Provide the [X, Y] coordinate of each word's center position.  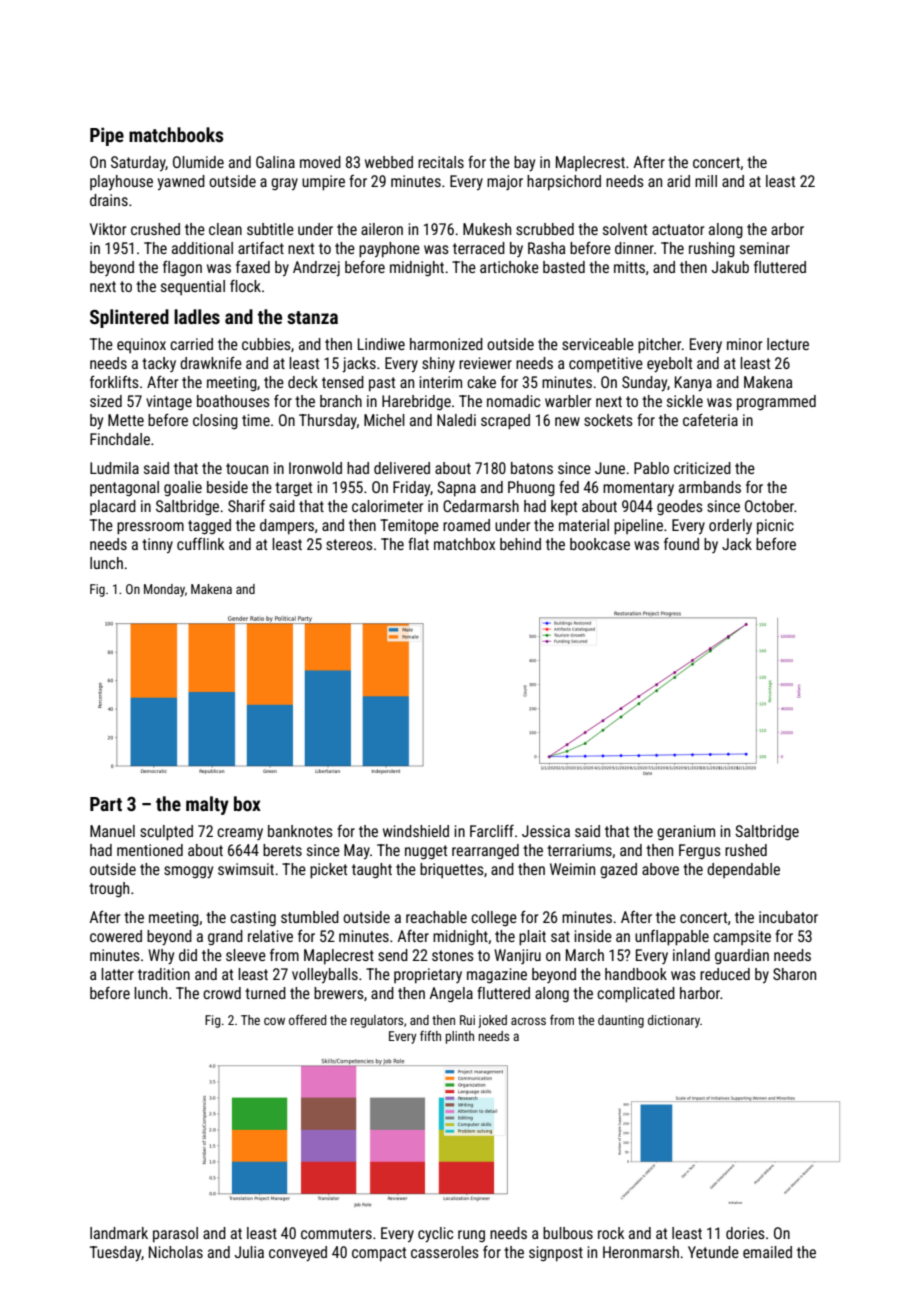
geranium [686, 832]
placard [113, 507]
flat [418, 544]
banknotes [300, 831]
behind [520, 544]
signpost [556, 1254]
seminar [765, 248]
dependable [743, 870]
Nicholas [176, 1252]
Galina [275, 162]
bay [524, 163]
